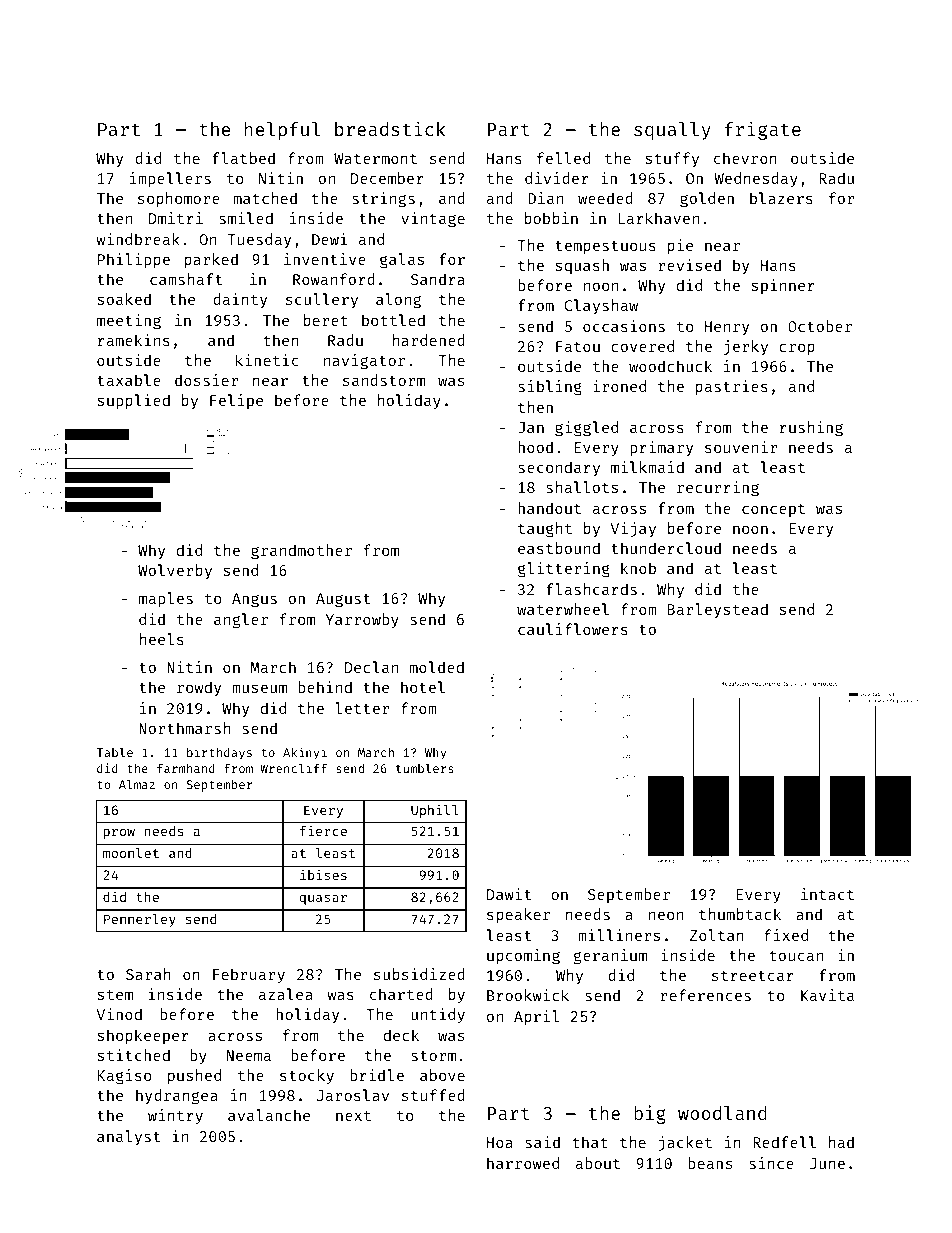 This screenshot has height=1233, width=952. Describe the element at coordinates (771, 1163) in the screenshot. I see `since` at that location.
